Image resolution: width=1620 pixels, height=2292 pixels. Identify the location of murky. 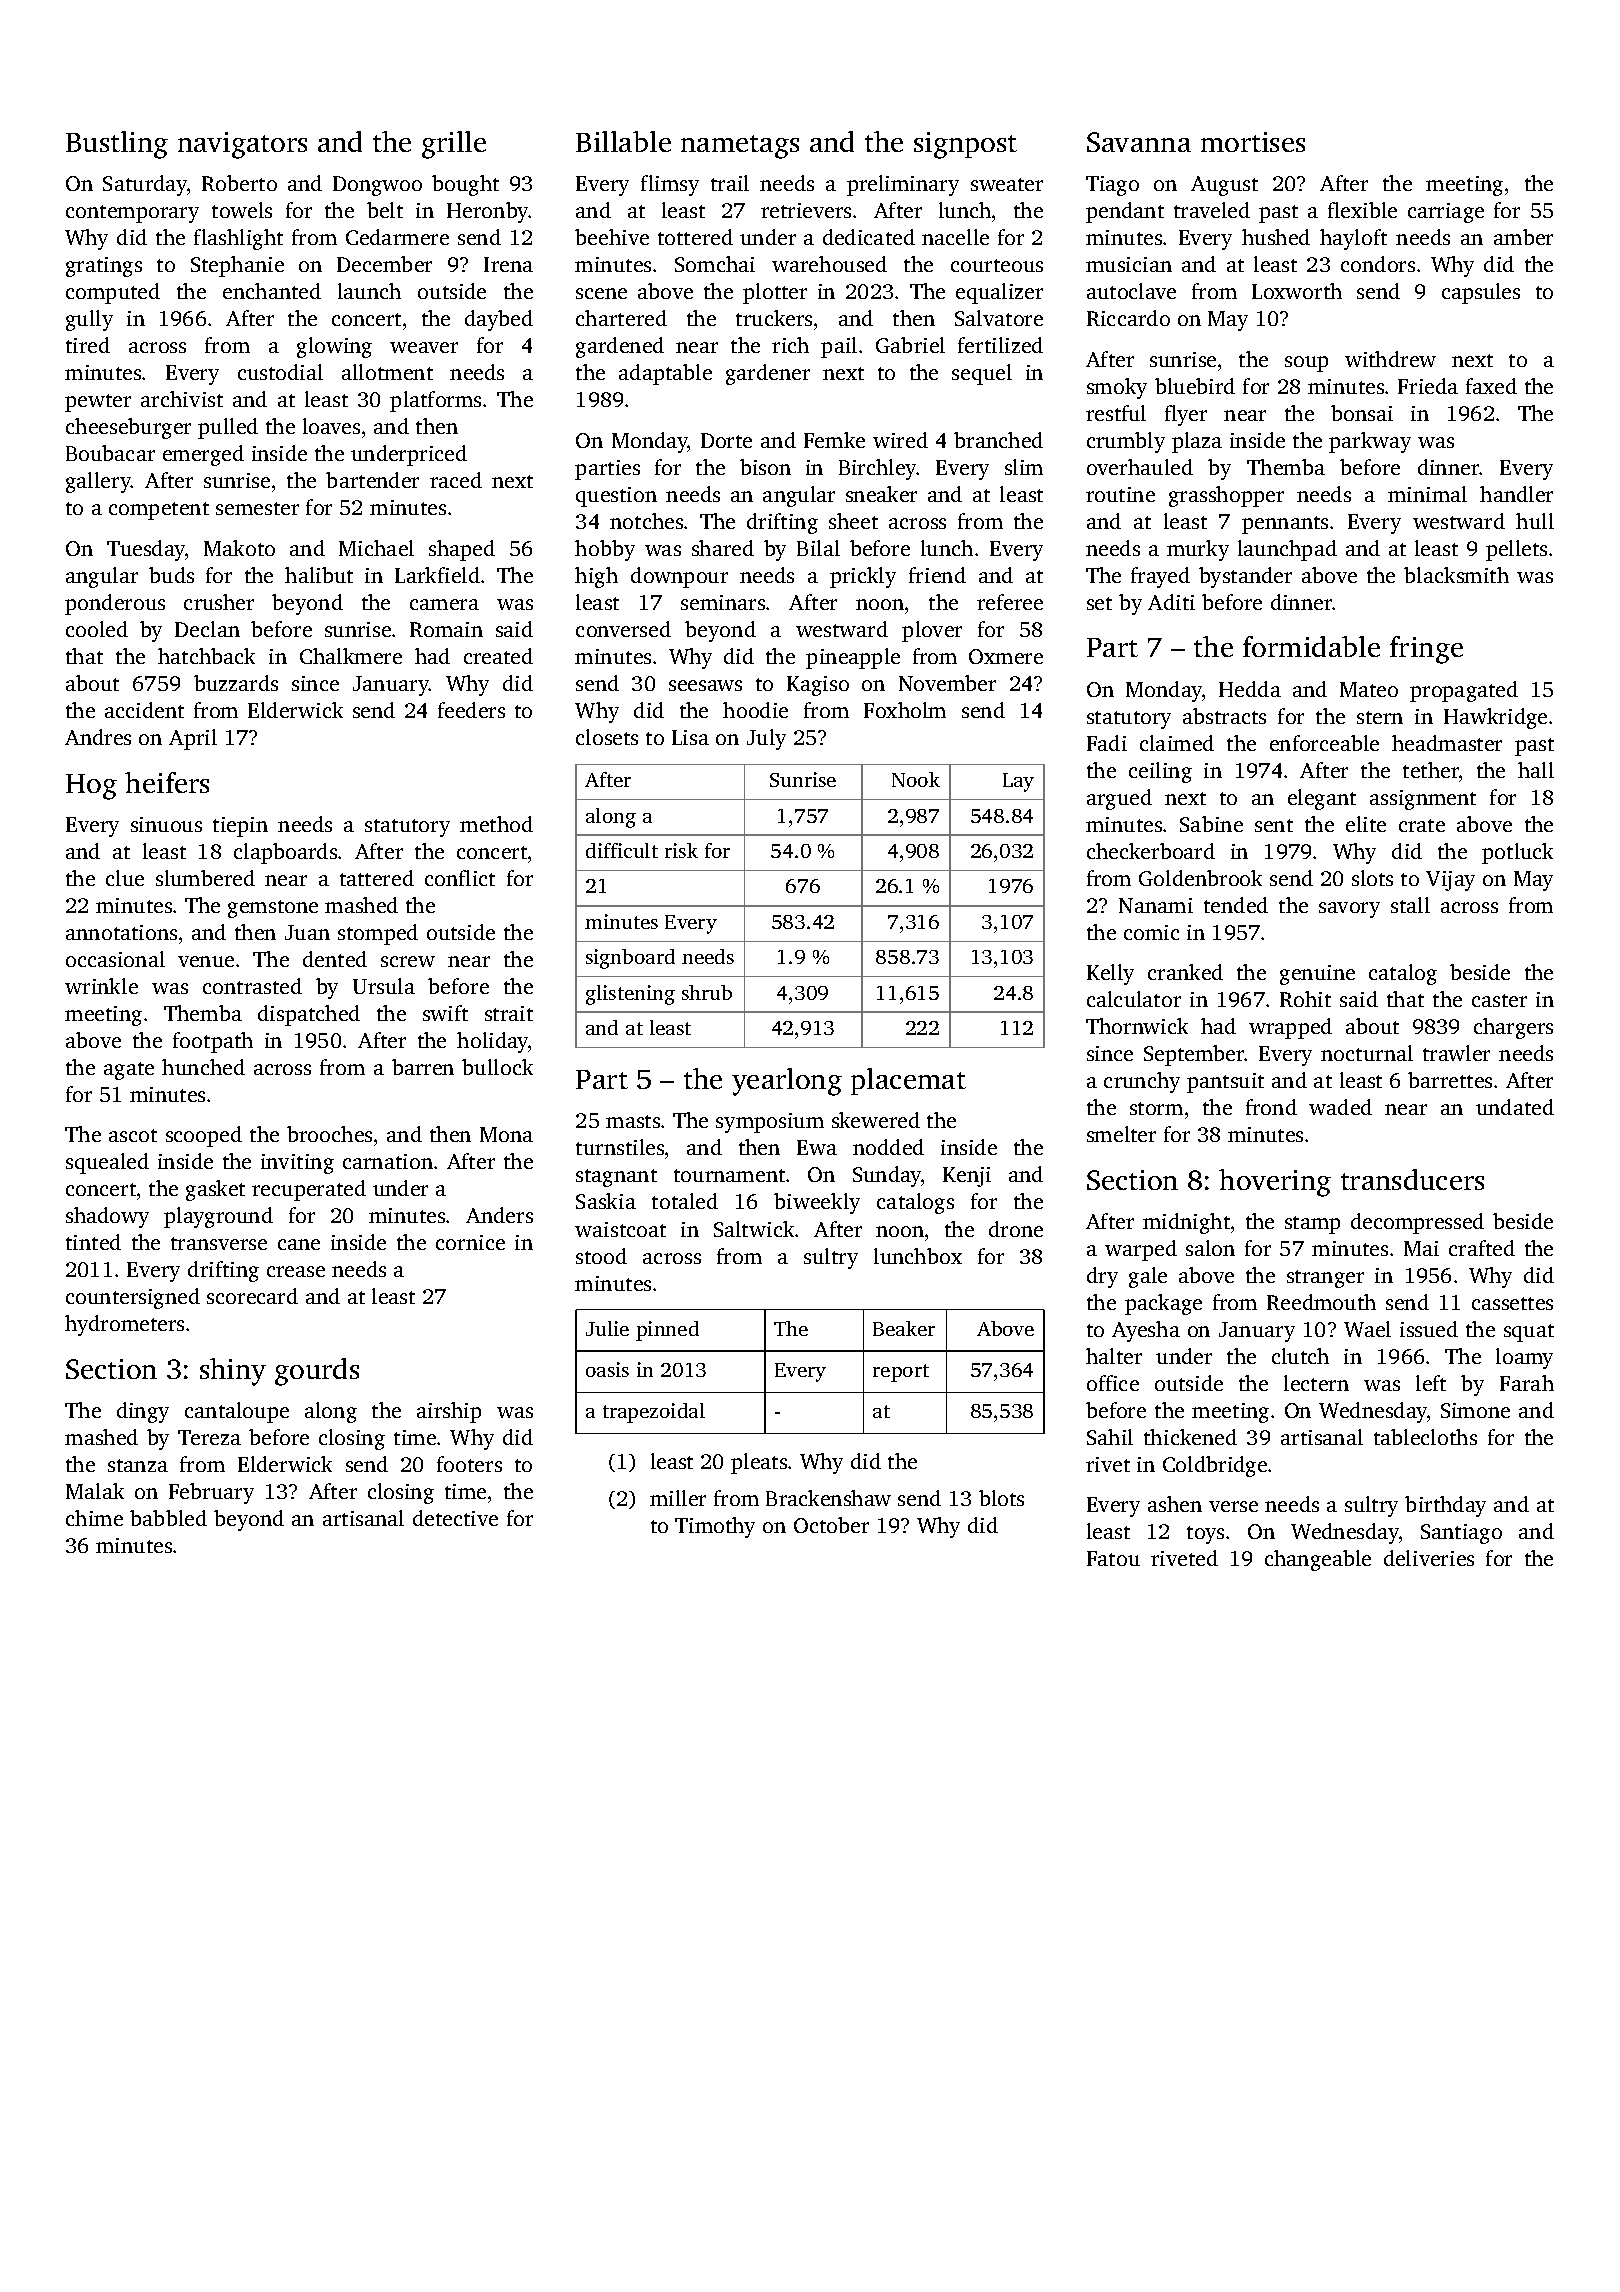
(1198, 550).
